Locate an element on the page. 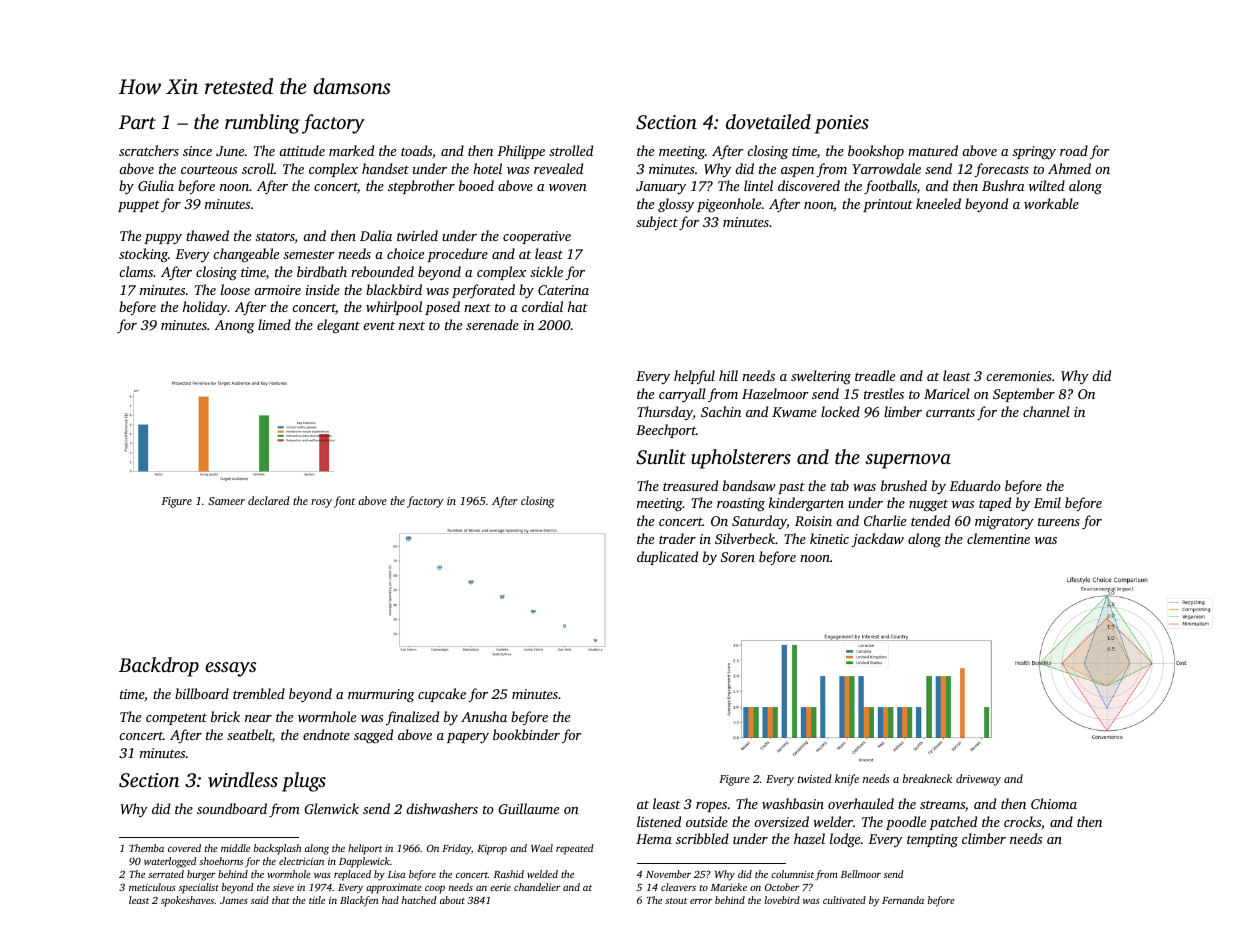 The height and width of the image is (952, 1233). strolled is located at coordinates (571, 150).
